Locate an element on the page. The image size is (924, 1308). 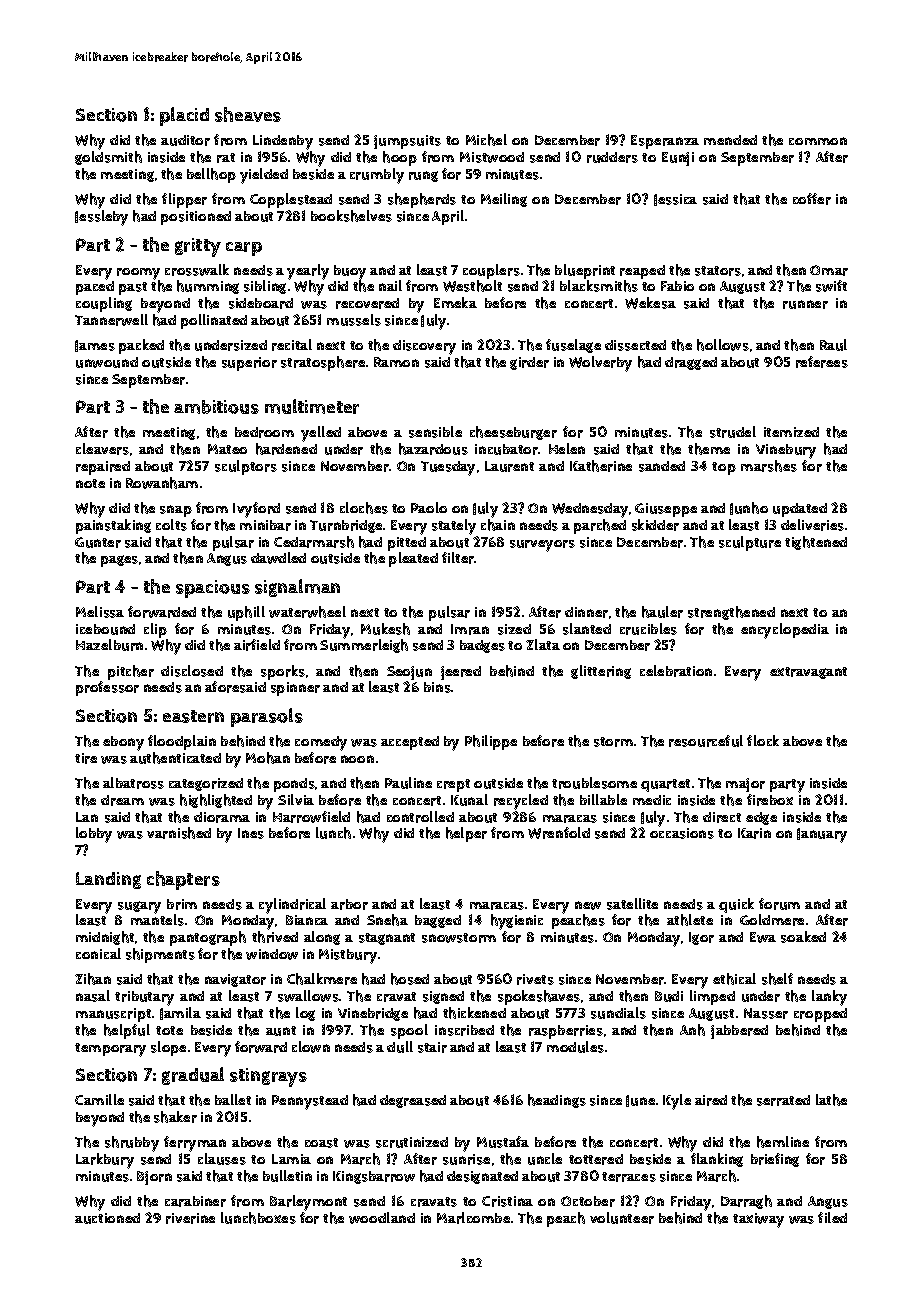
recycled is located at coordinates (521, 802).
